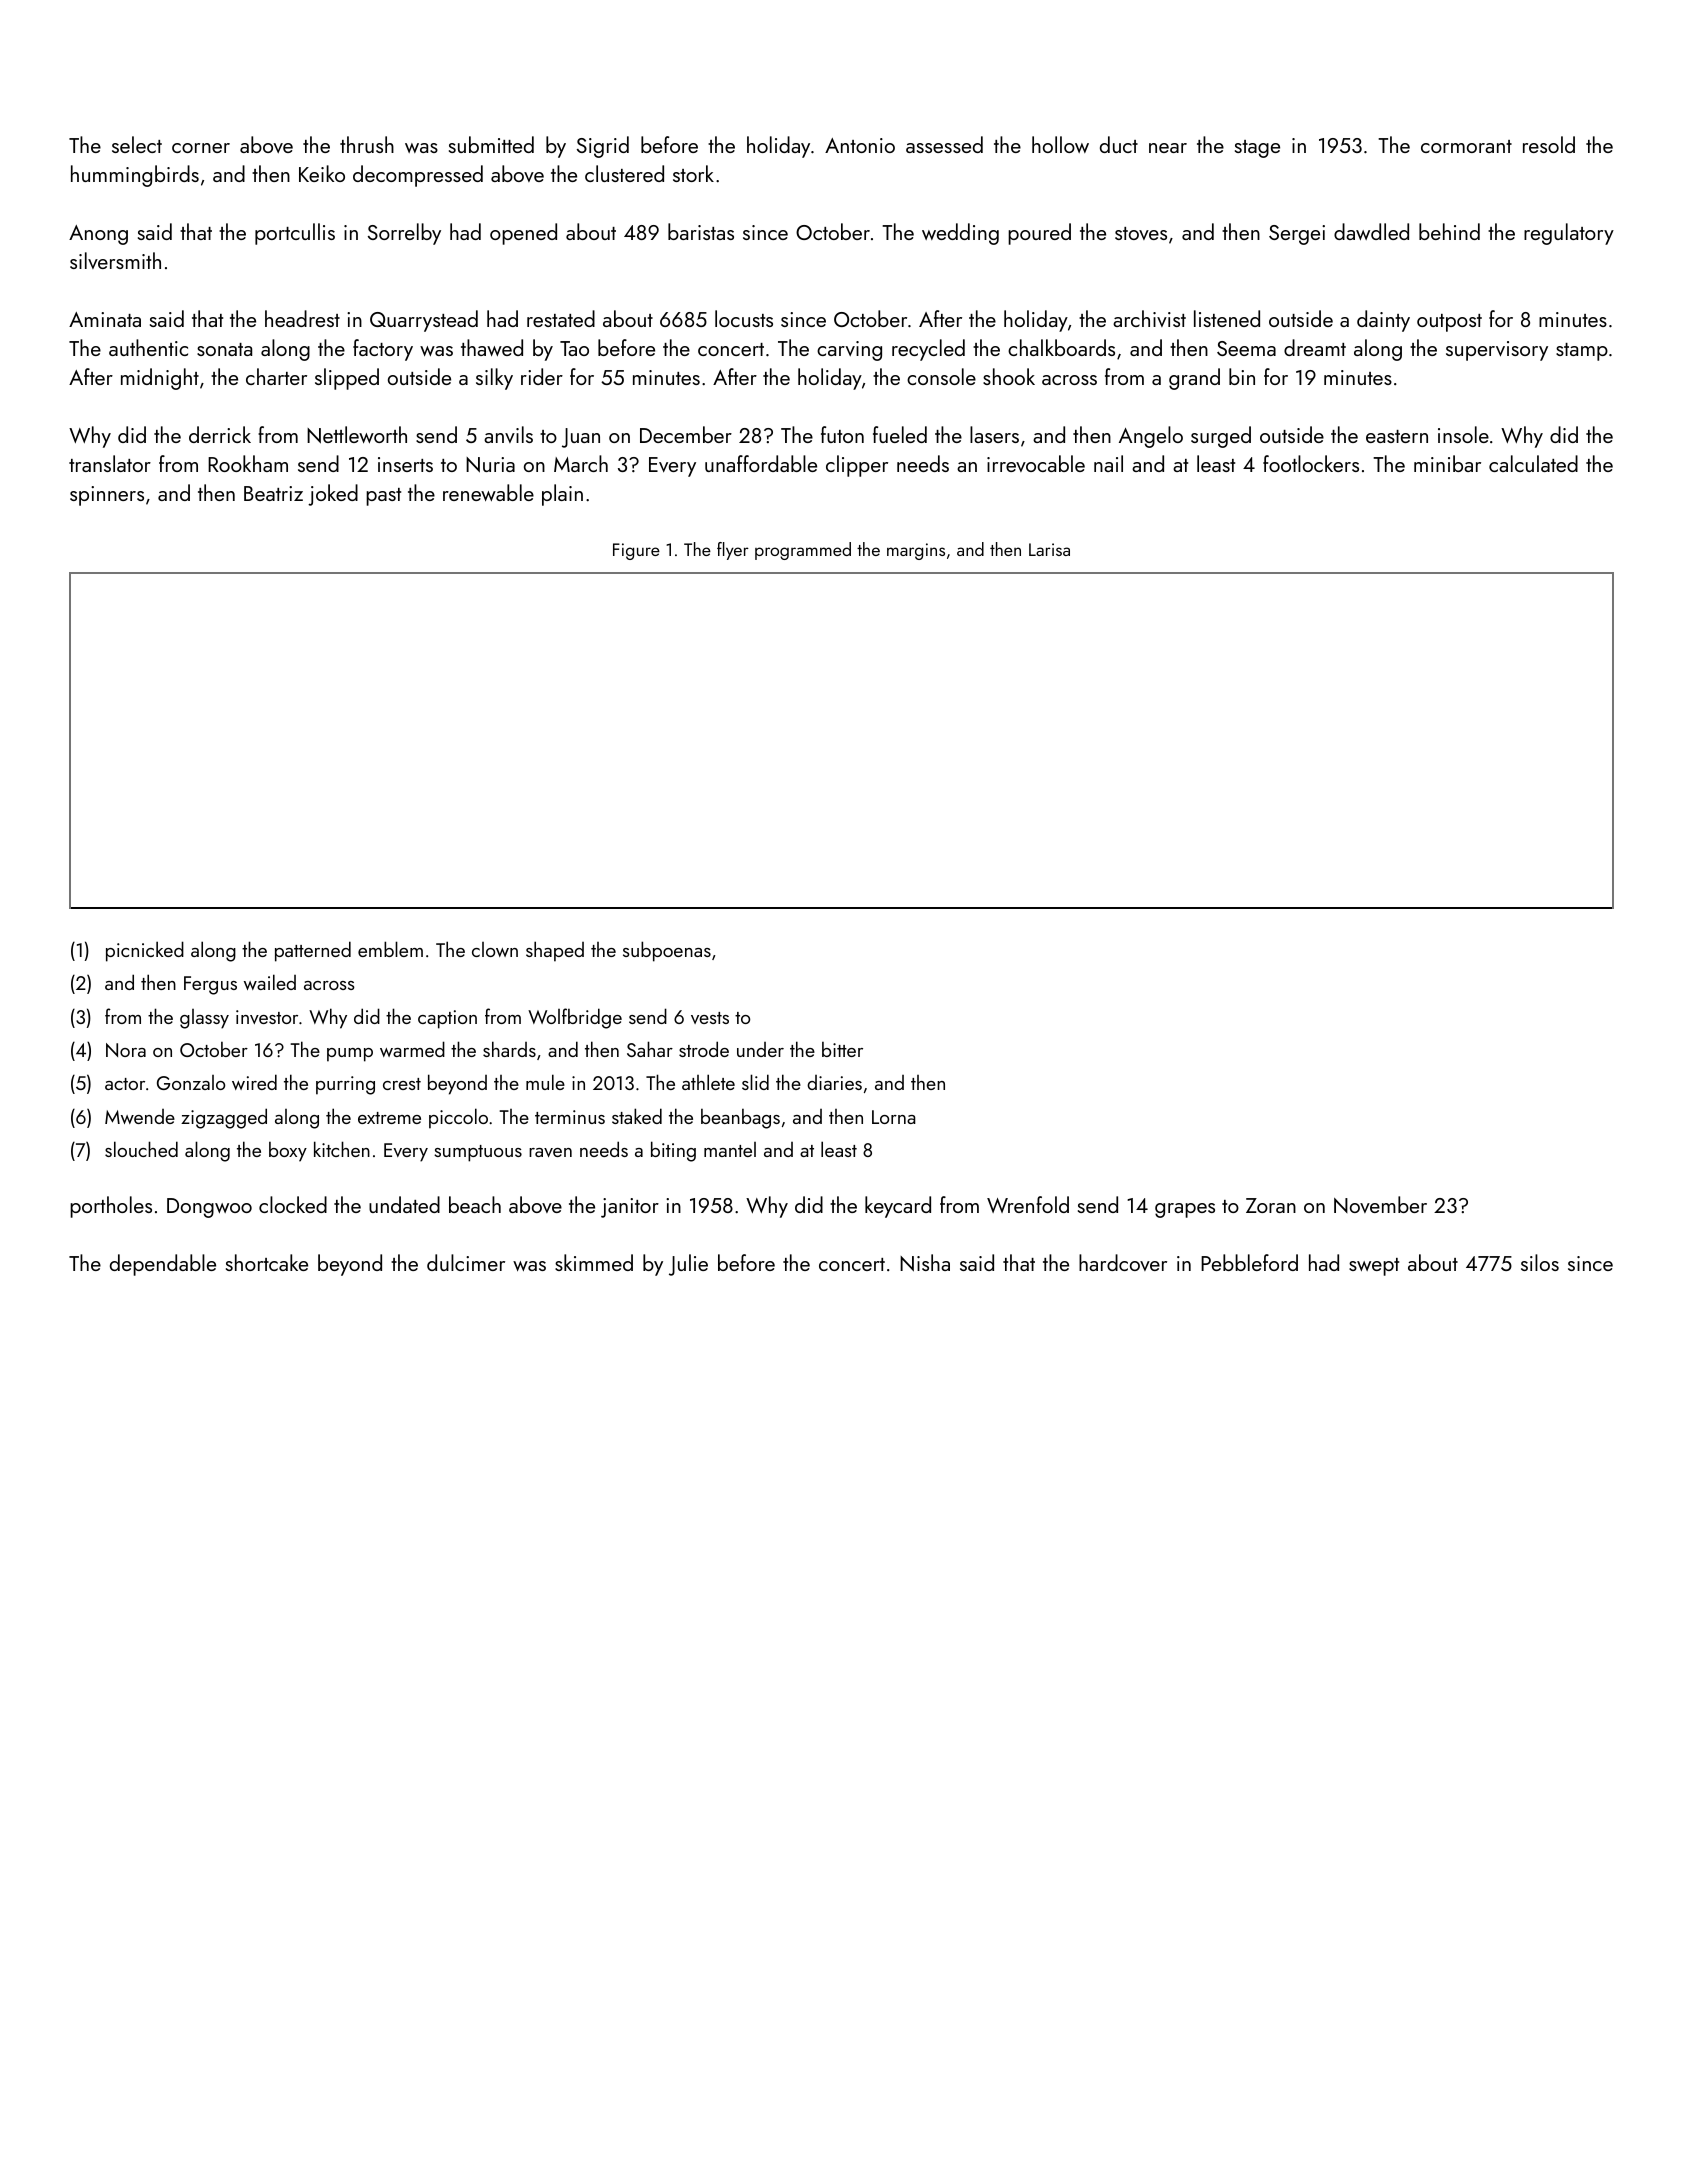 Image resolution: width=1683 pixels, height=2178 pixels. What do you see at coordinates (1380, 1204) in the screenshot?
I see `November` at bounding box center [1380, 1204].
